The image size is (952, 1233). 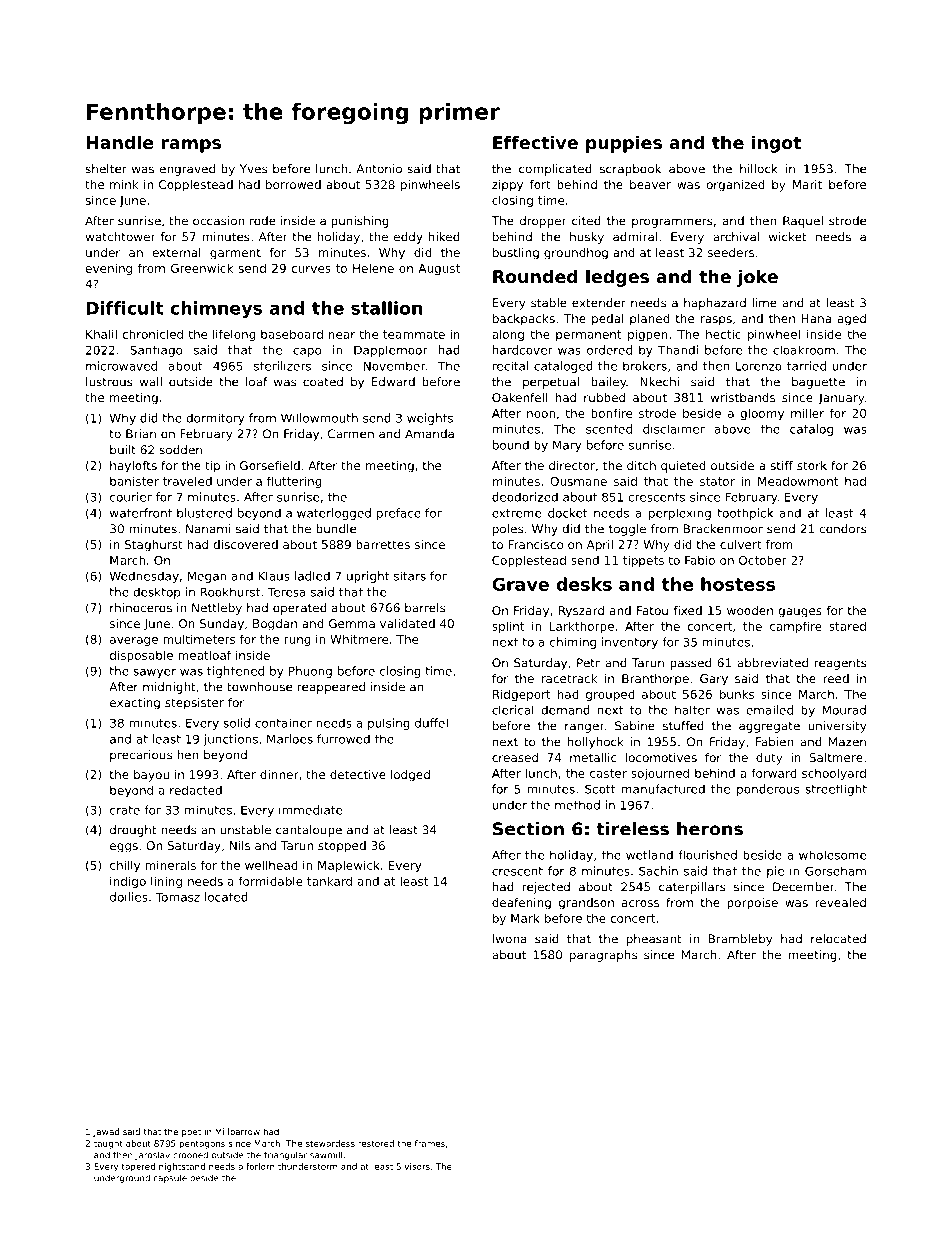 What do you see at coordinates (170, 1178) in the image?
I see `capsule` at bounding box center [170, 1178].
